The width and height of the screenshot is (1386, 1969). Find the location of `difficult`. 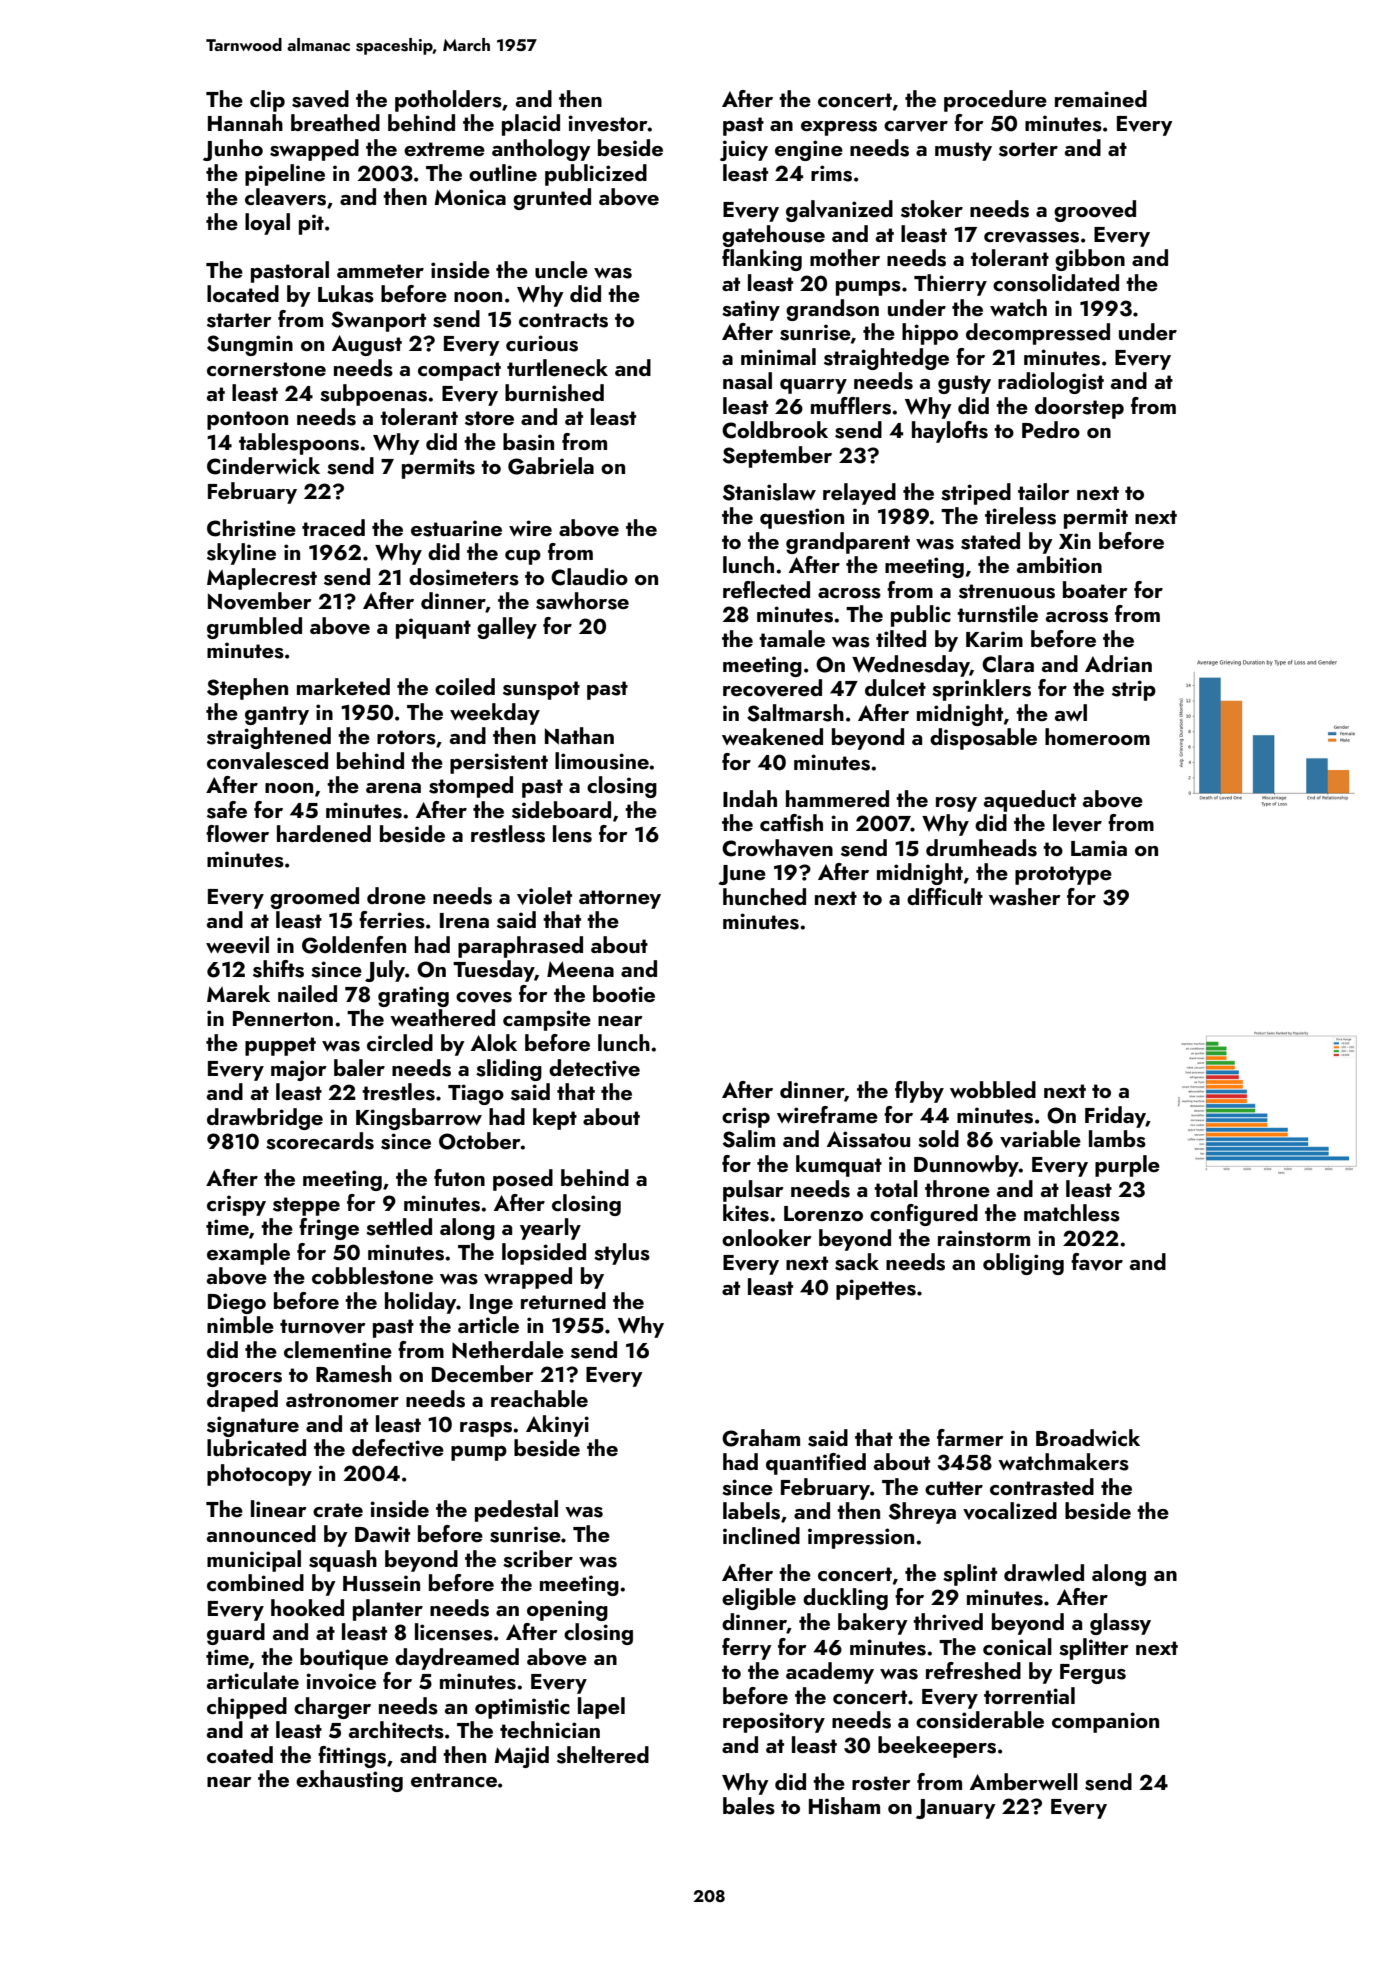

difficult is located at coordinates (945, 896).
